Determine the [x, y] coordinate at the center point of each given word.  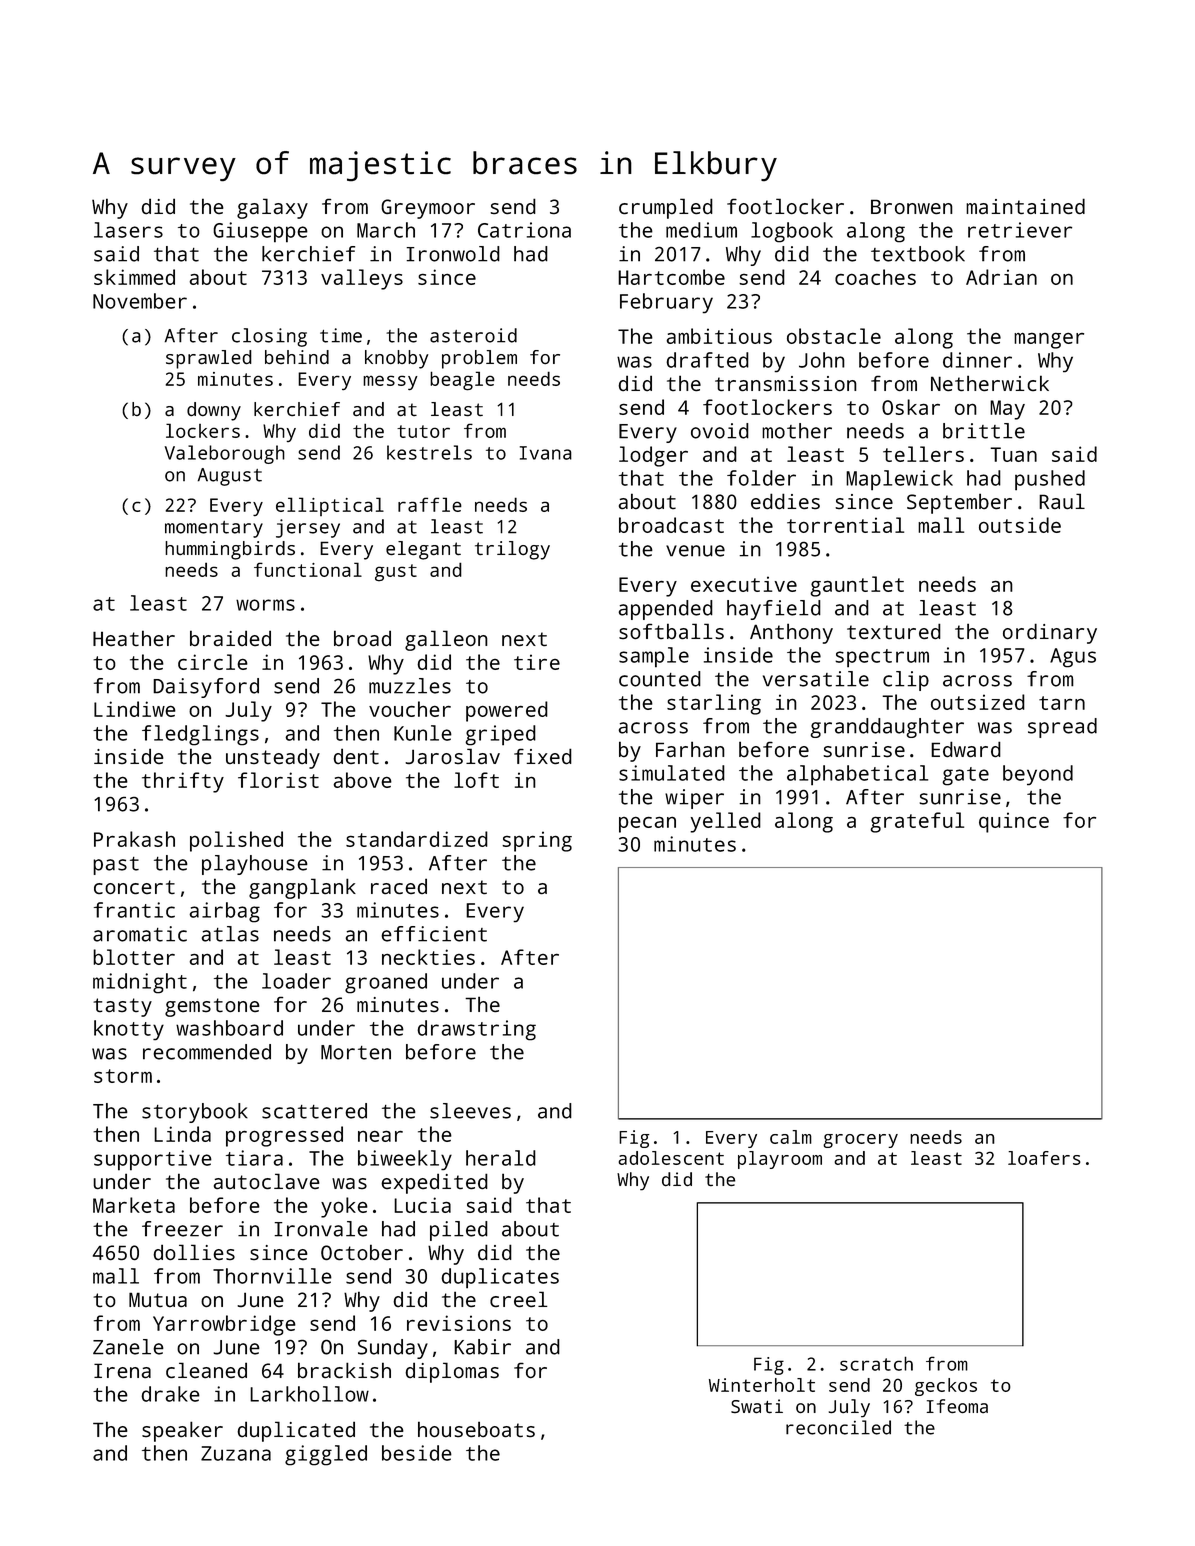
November [140, 301]
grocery [860, 1141]
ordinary [1050, 633]
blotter [134, 957]
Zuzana [236, 1453]
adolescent [671, 1158]
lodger [653, 456]
